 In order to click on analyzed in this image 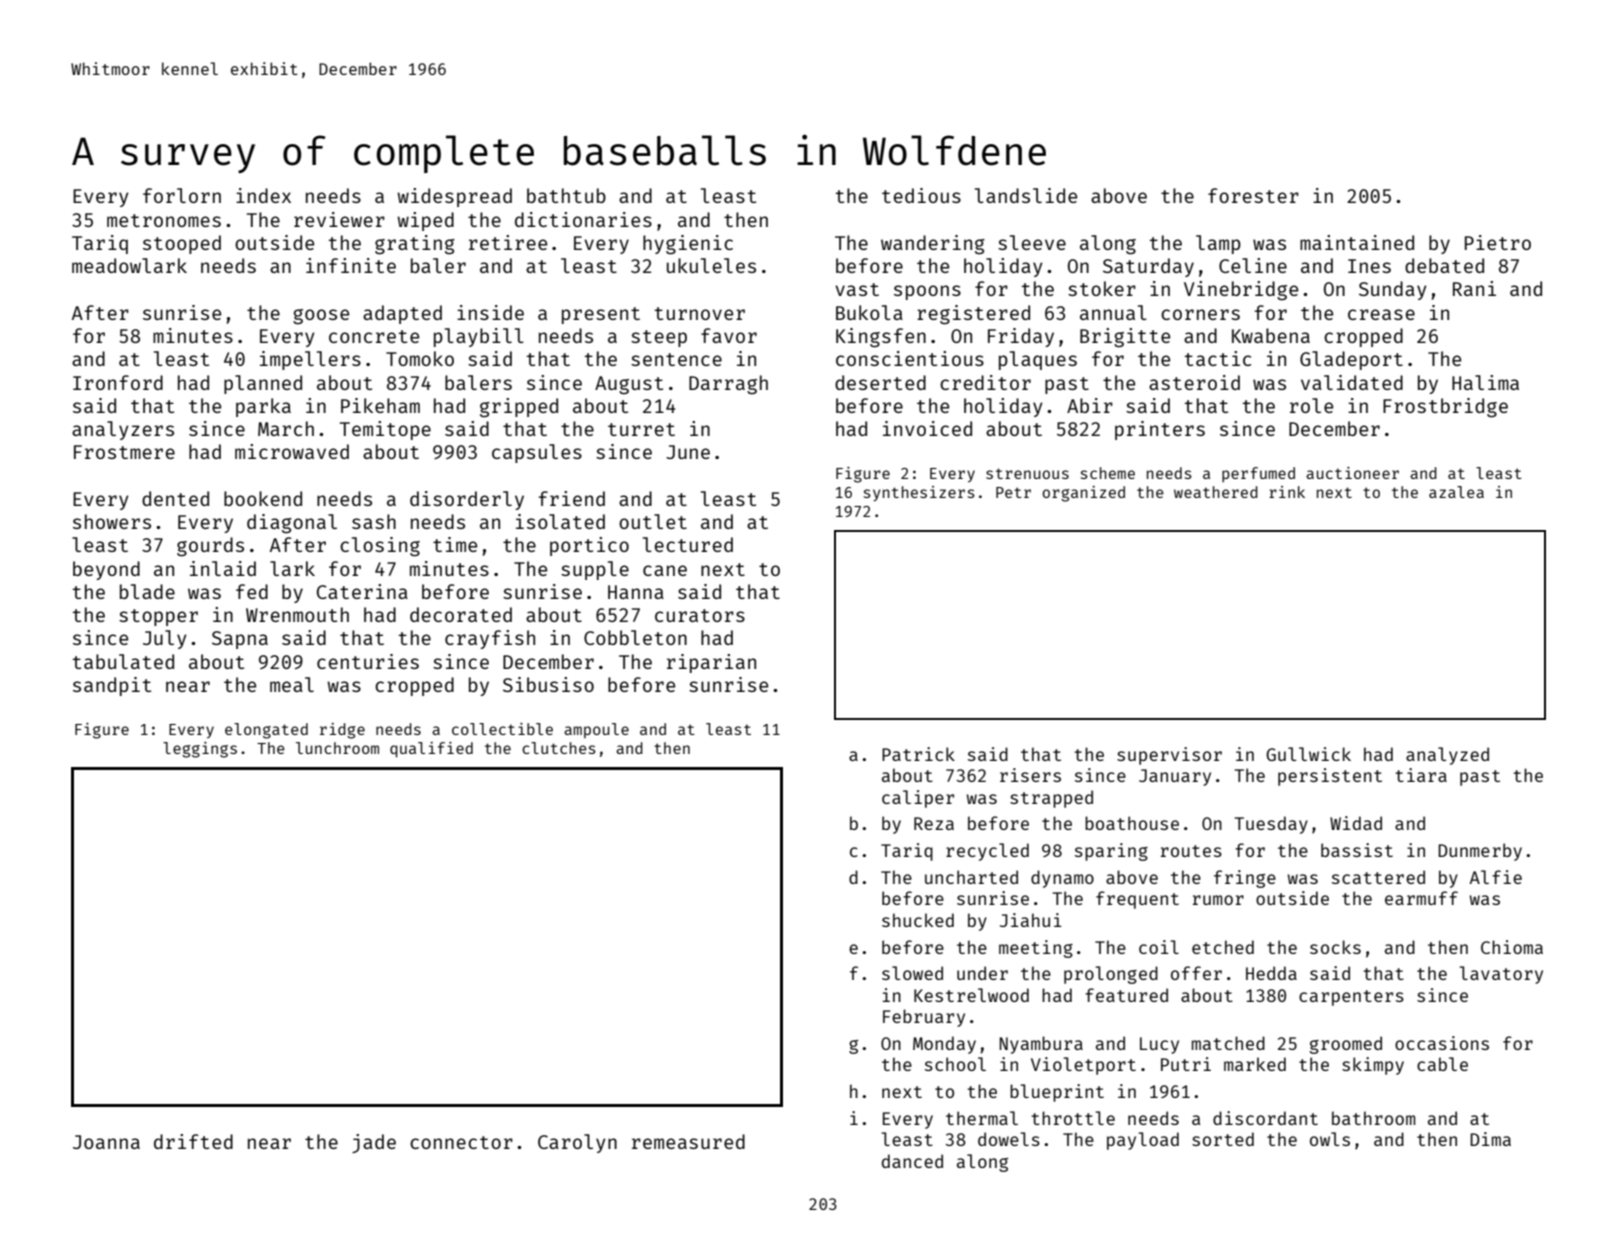, I will do `click(1447, 756)`.
